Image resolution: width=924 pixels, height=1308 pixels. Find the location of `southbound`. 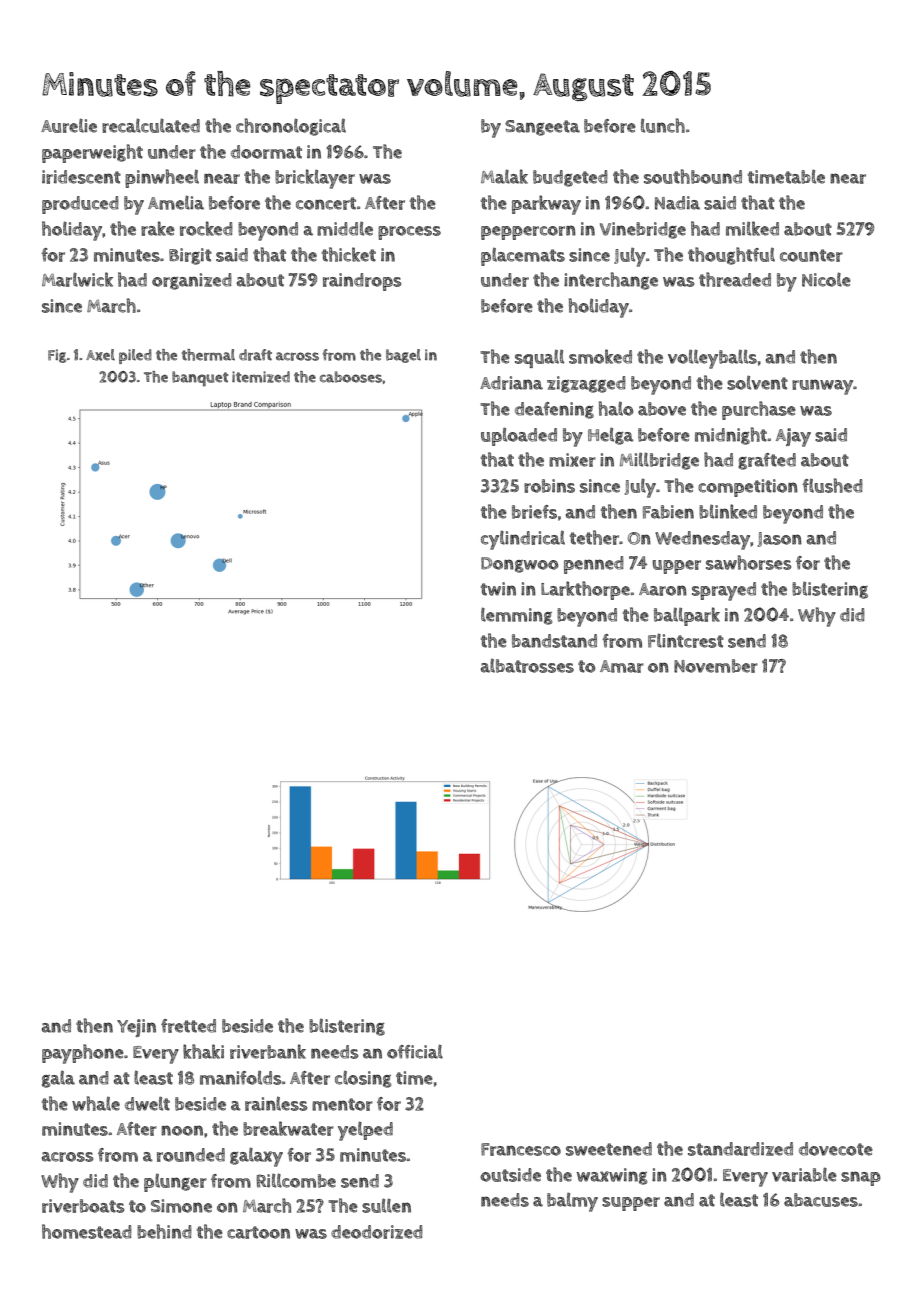

southbound is located at coordinates (693, 176).
